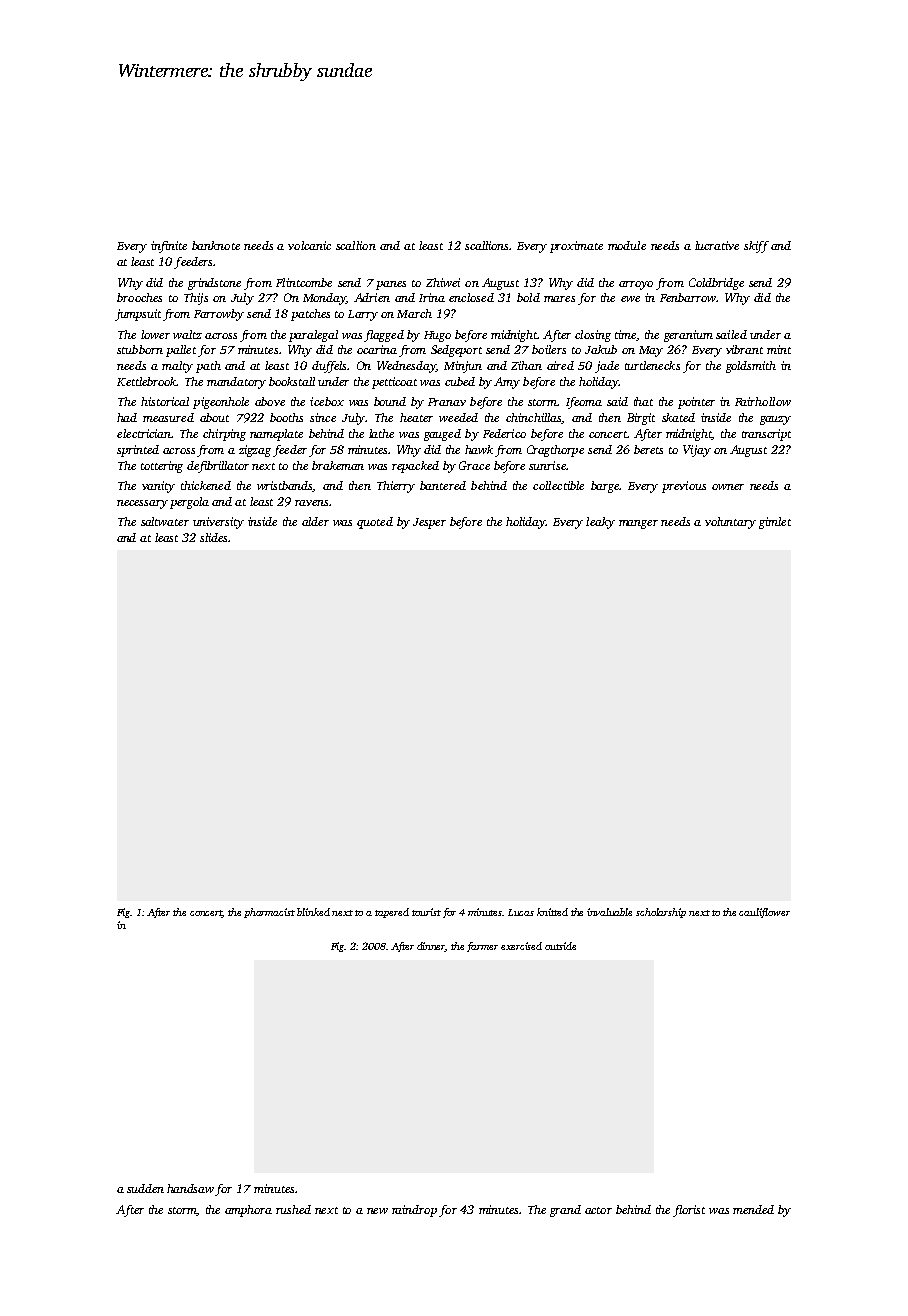 The height and width of the screenshot is (1316, 908). Describe the element at coordinates (392, 913) in the screenshot. I see `tapered` at that location.
